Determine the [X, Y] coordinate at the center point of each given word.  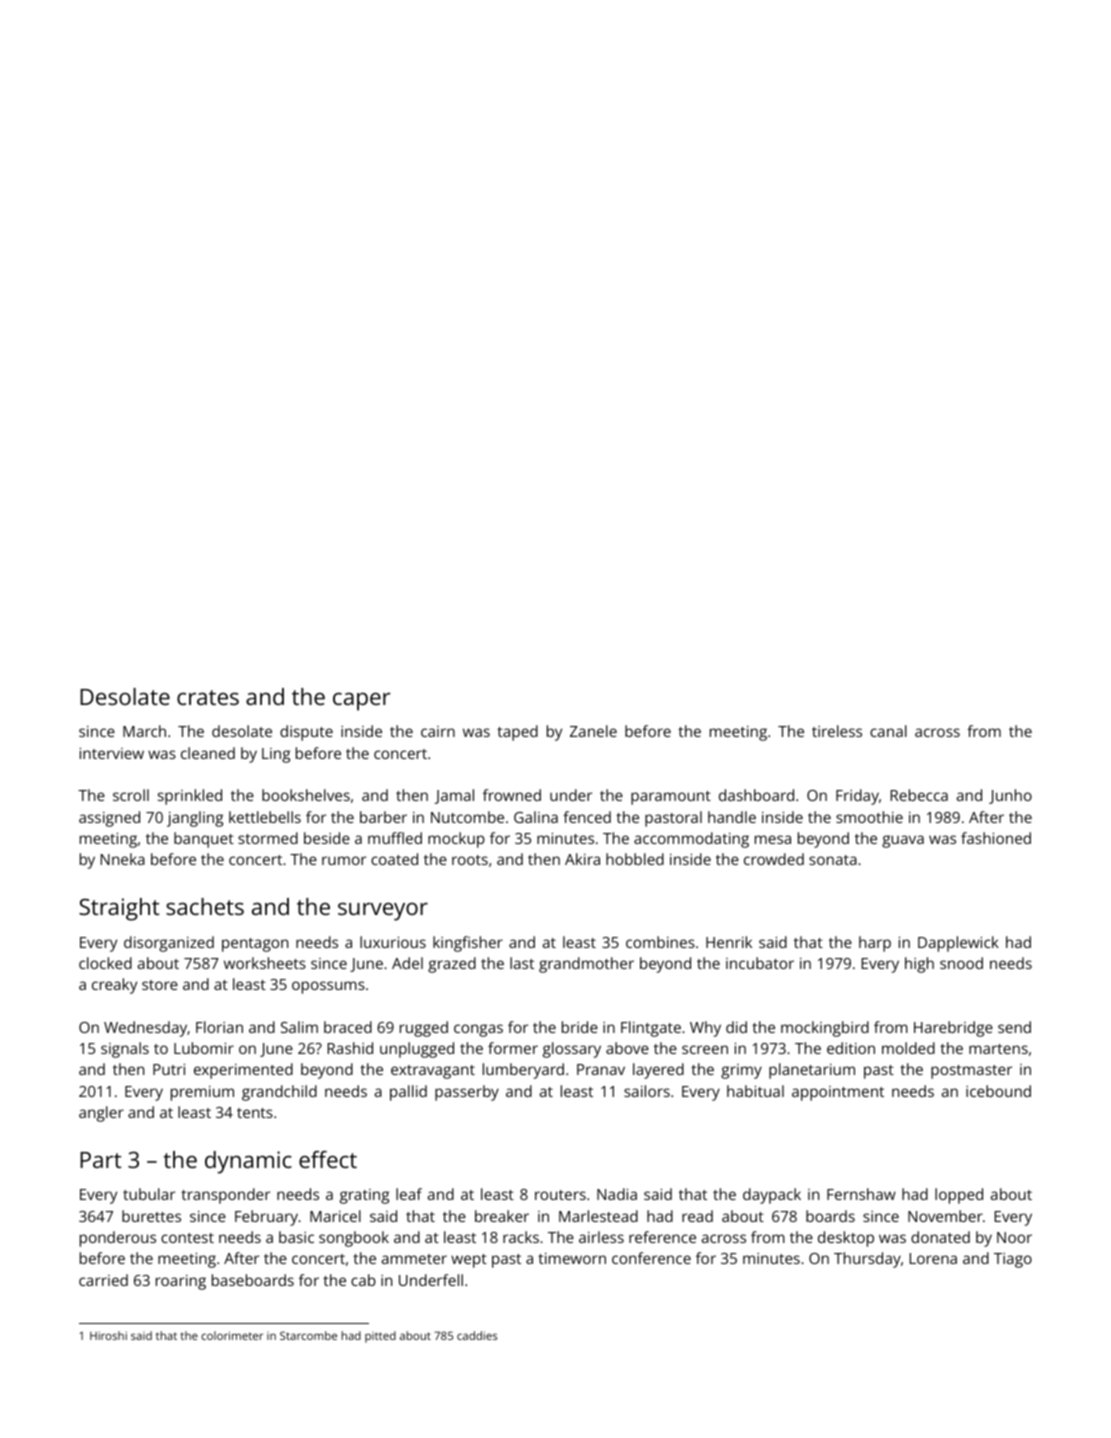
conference [651, 1258]
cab [363, 1280]
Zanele [593, 731]
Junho [1010, 796]
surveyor [383, 911]
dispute [306, 733]
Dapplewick [958, 944]
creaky [114, 986]
